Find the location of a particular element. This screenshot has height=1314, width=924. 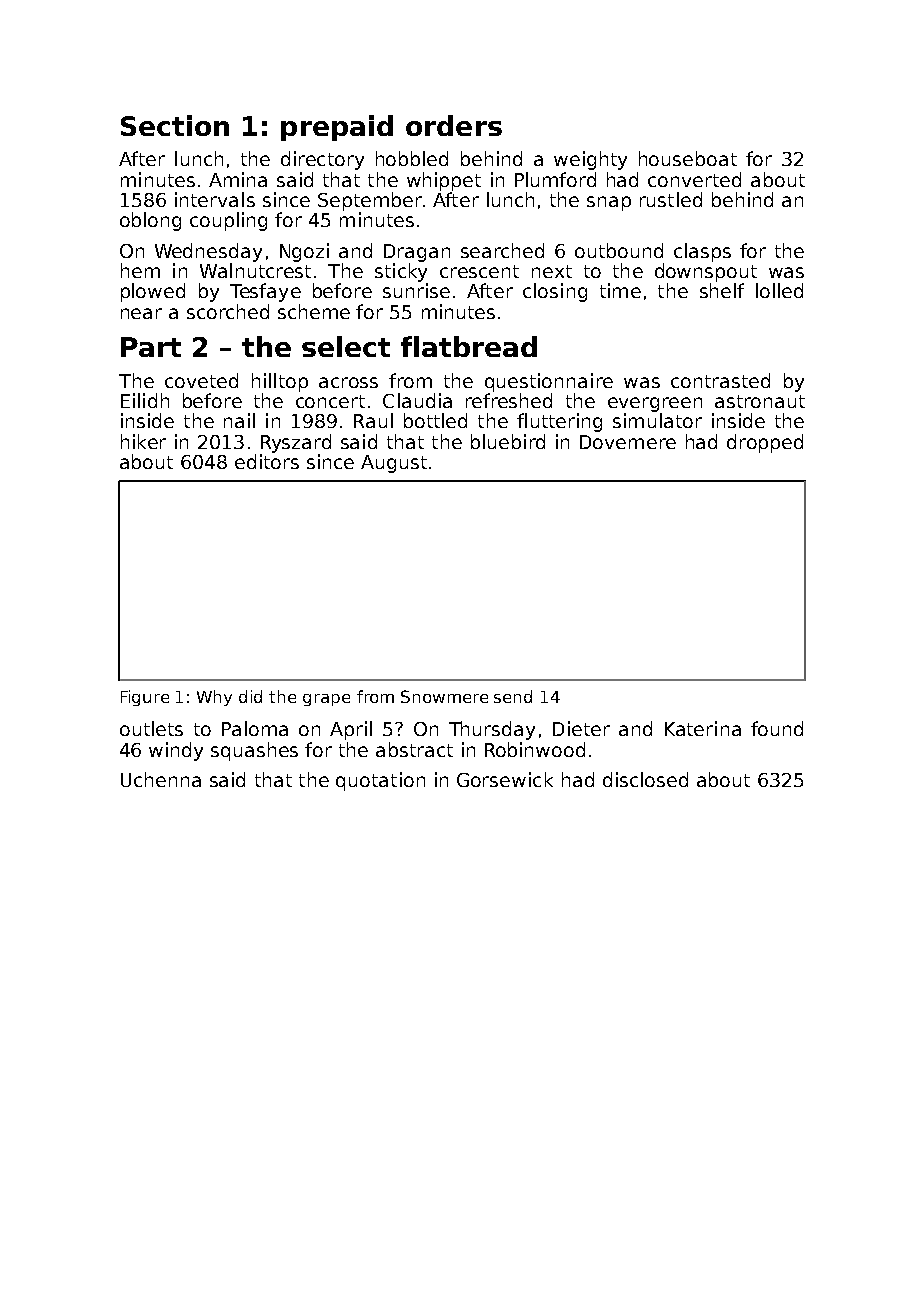

scheme is located at coordinates (314, 311).
